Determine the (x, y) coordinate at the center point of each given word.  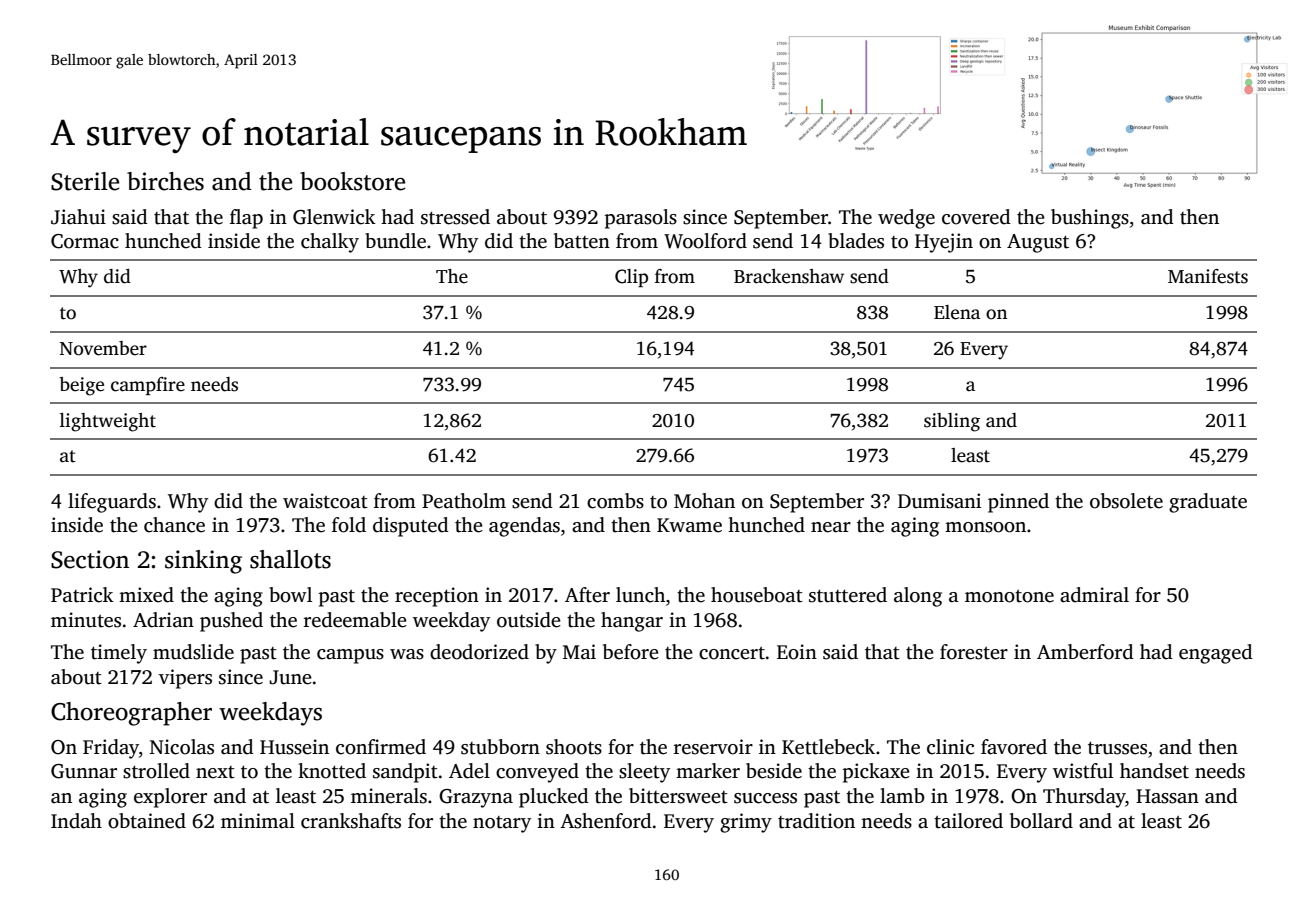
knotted (332, 771)
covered (976, 217)
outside (529, 620)
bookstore (352, 181)
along (918, 597)
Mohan (704, 501)
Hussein (294, 747)
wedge (906, 219)
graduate (1208, 503)
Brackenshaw (789, 276)
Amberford (1085, 652)
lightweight (108, 422)
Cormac (85, 241)
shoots (574, 747)
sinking (203, 562)
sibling (952, 422)
